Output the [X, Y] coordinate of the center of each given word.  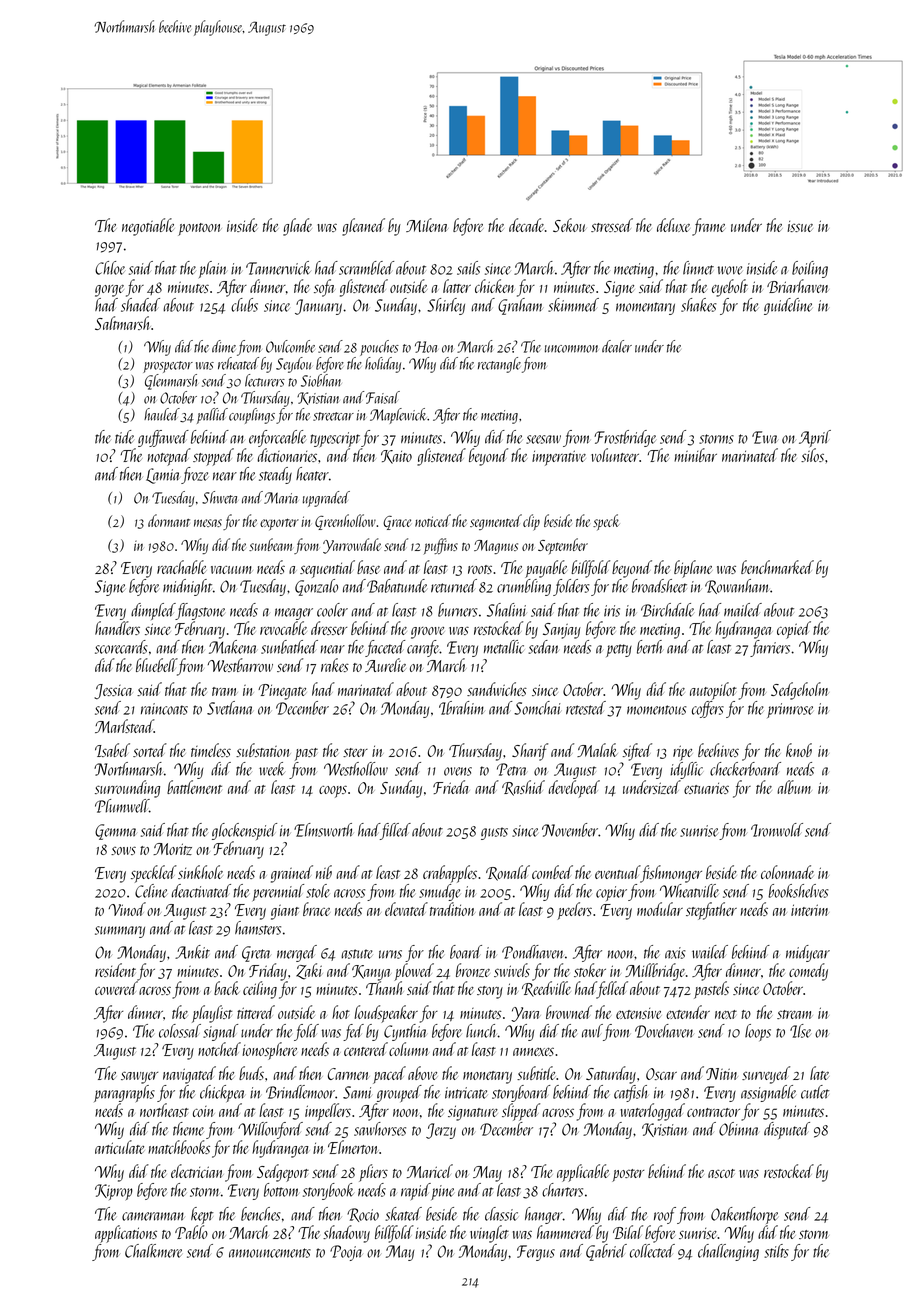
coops [333, 791]
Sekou [569, 225]
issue [800, 226]
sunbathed [289, 647]
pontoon [200, 229]
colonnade [787, 872]
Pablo [191, 1232]
